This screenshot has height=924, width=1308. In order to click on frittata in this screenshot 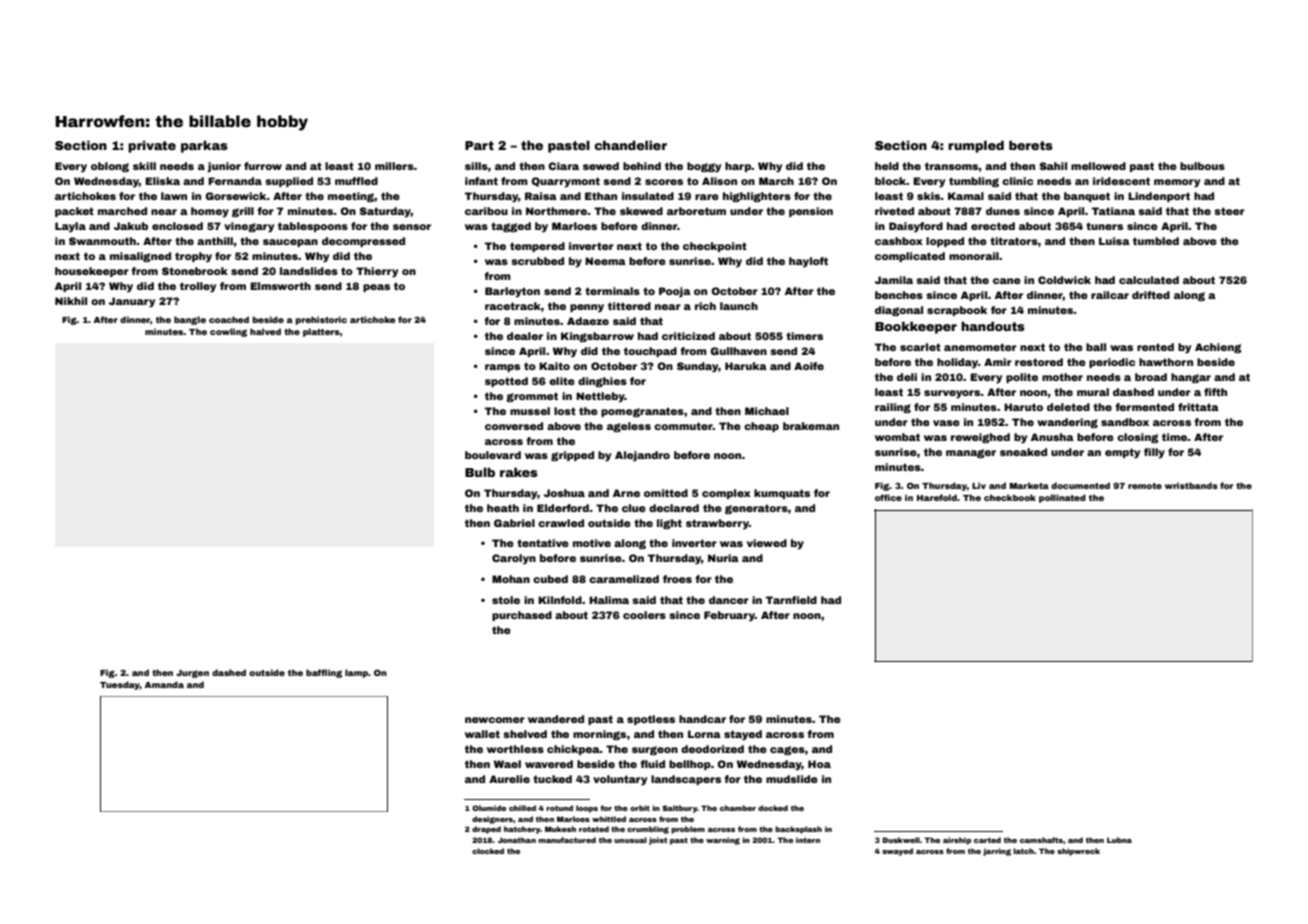, I will do `click(1198, 407)`.
